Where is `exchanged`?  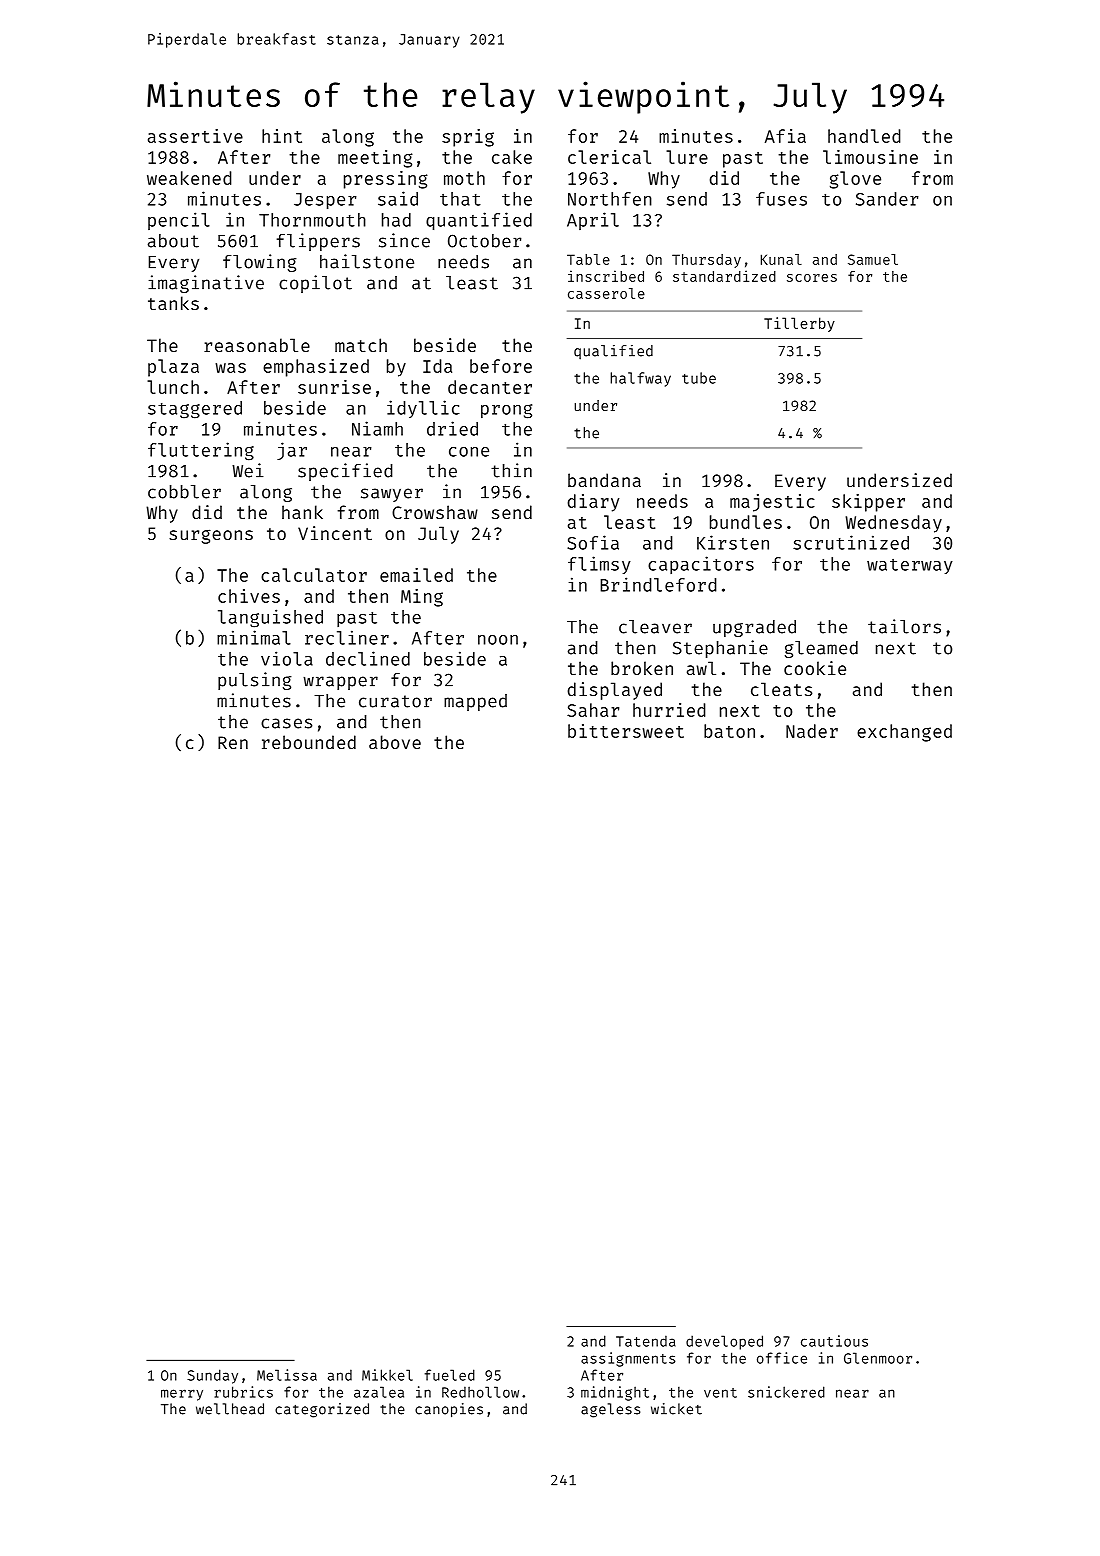 exchanged is located at coordinates (904, 733).
